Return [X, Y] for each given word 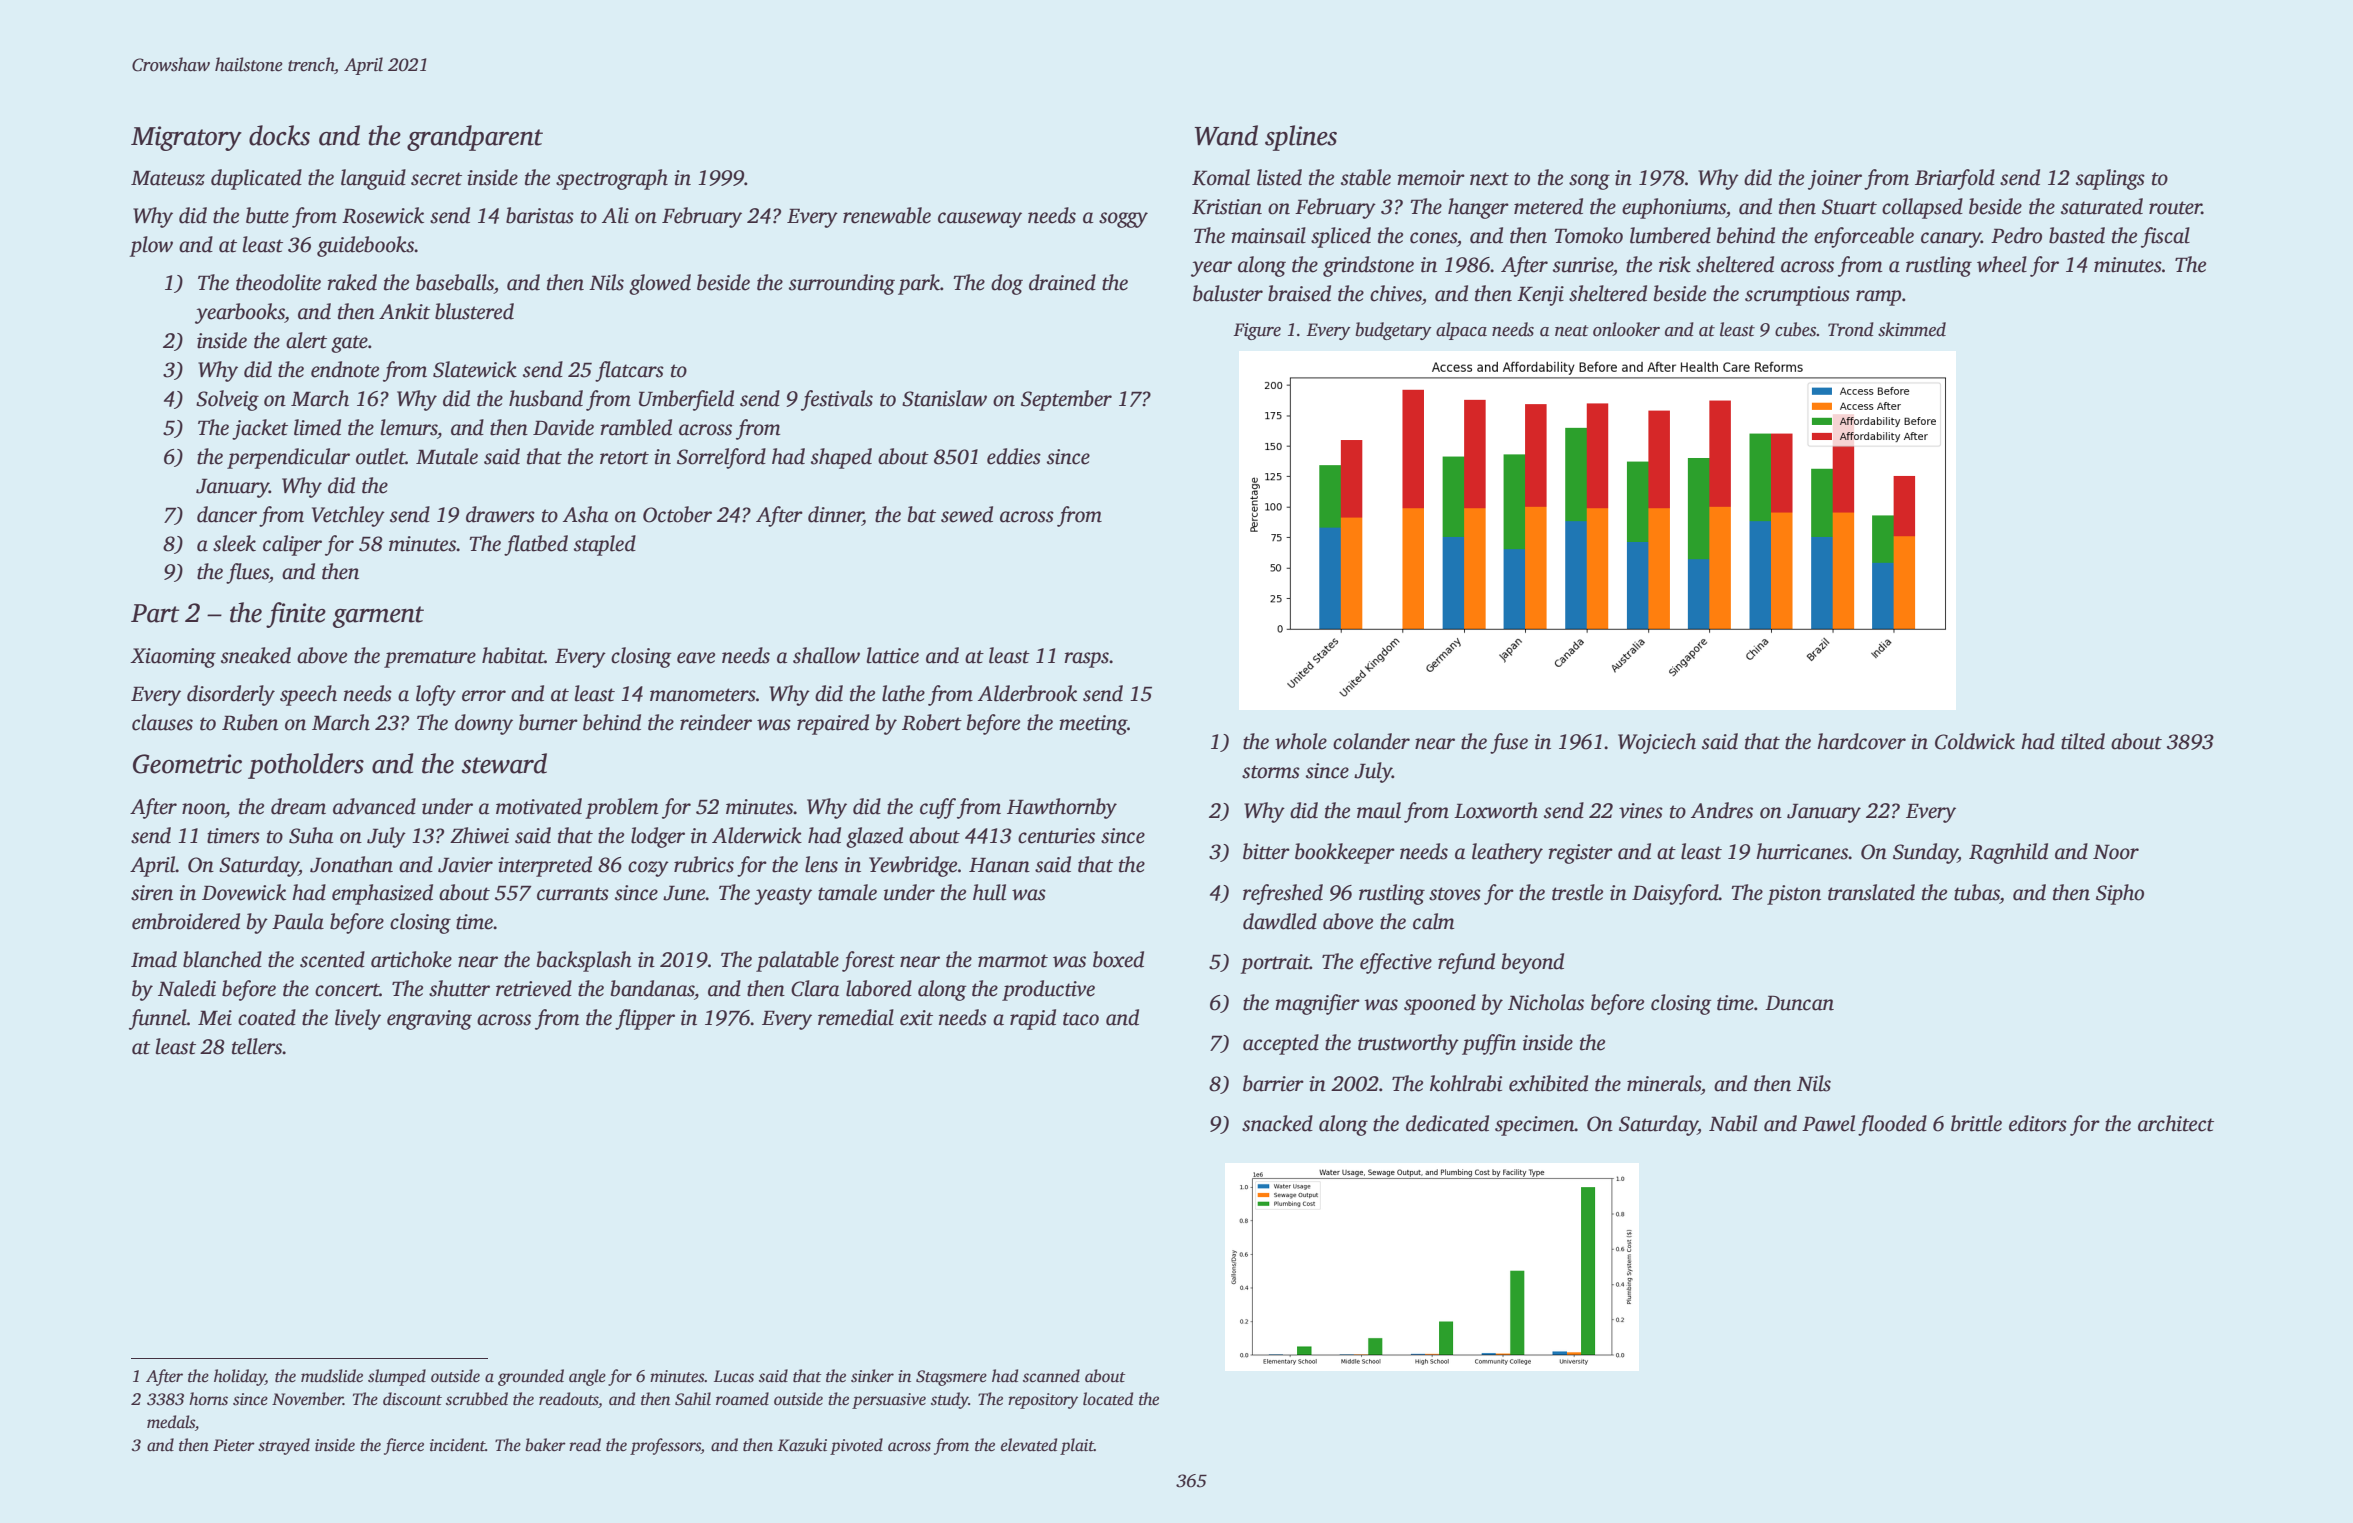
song [1589, 182]
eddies [1014, 456]
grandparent [475, 138]
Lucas [734, 1376]
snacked [1277, 1123]
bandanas [652, 988]
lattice [892, 655]
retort [624, 458]
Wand [1226, 135]
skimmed [1912, 329]
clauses [162, 722]
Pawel [1828, 1123]
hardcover [1861, 741]
